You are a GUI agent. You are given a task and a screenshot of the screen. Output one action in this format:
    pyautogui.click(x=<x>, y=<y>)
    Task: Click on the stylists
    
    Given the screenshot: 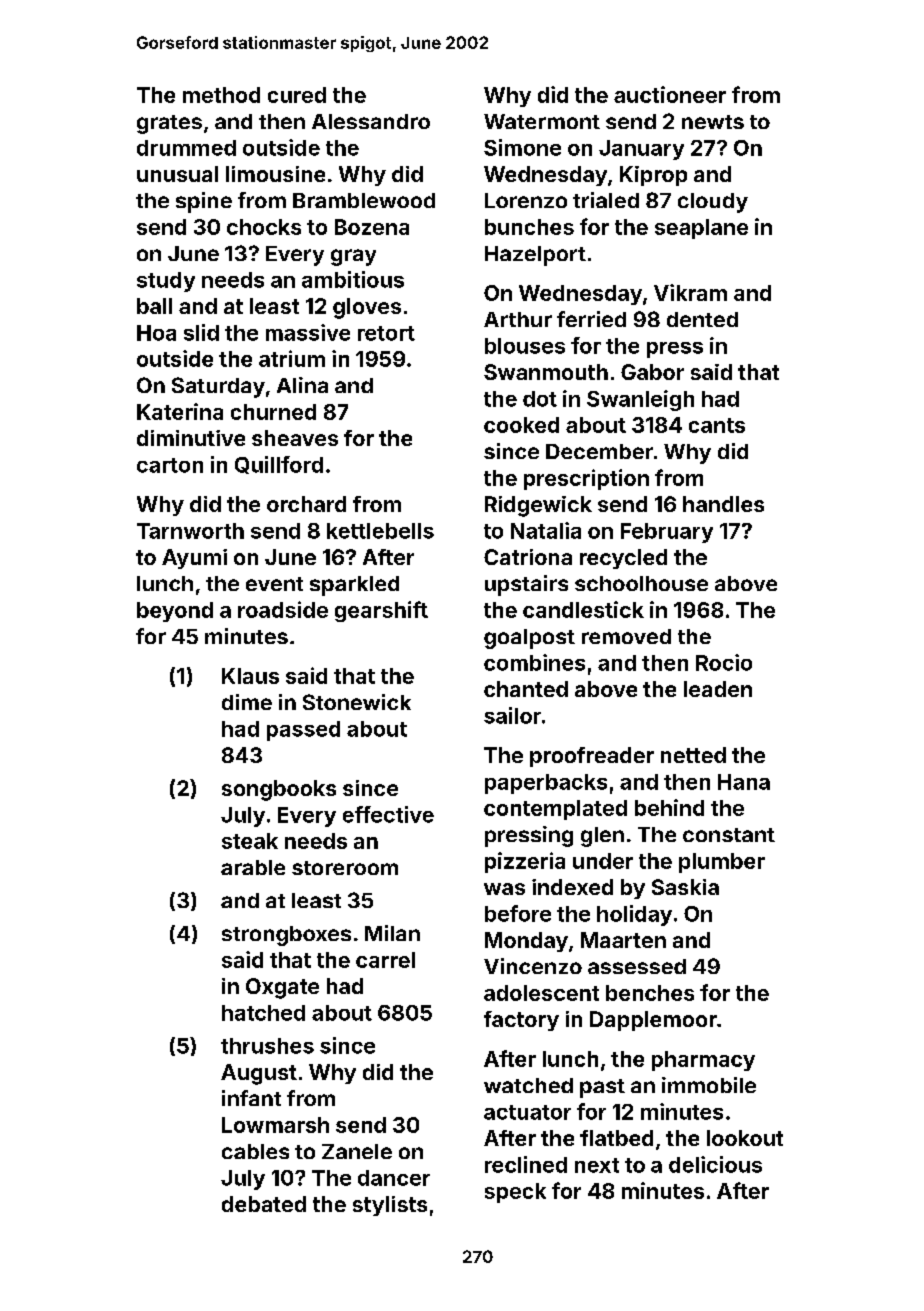 What is the action you would take?
    pyautogui.click(x=390, y=1206)
